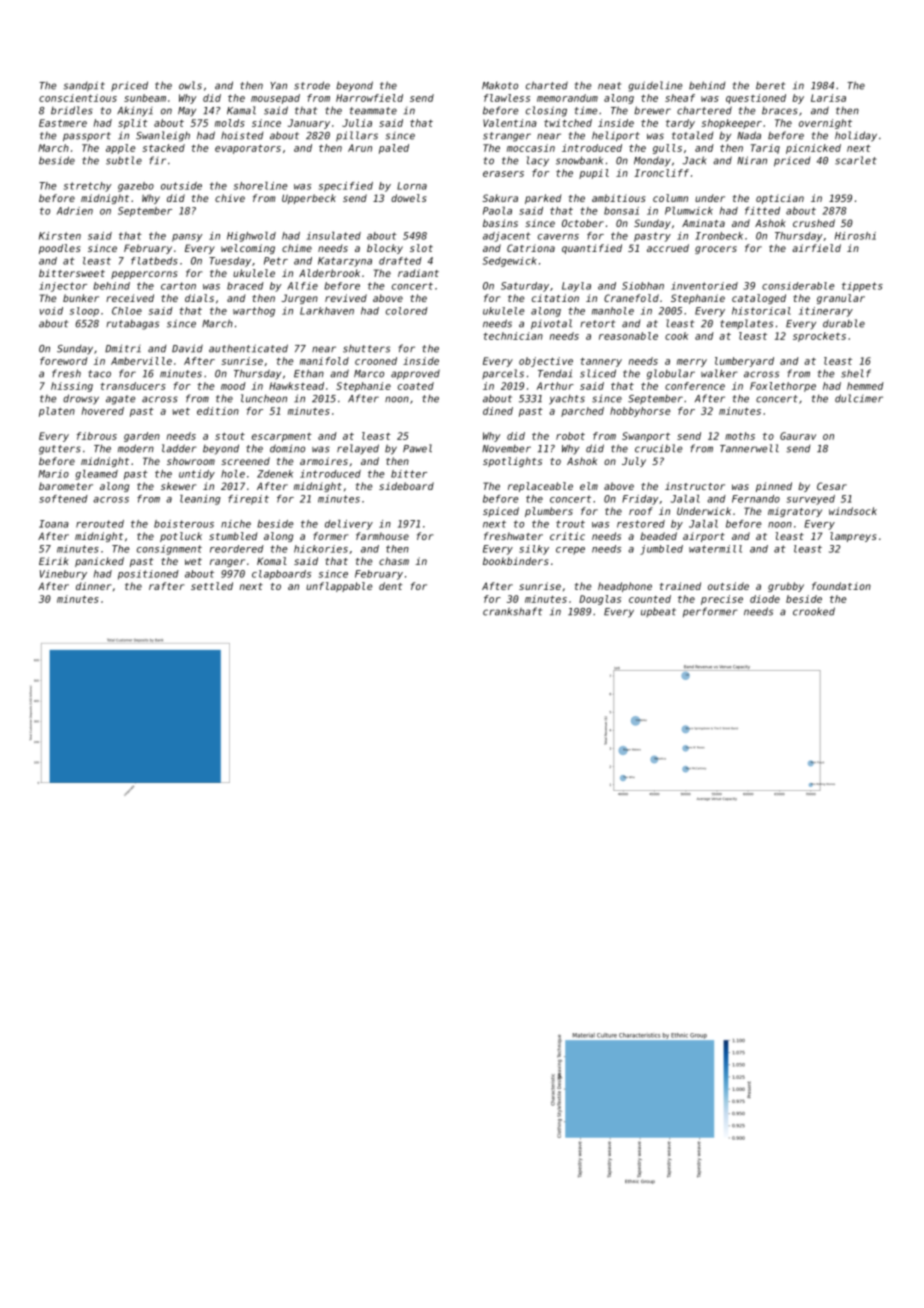 Image resolution: width=924 pixels, height=1308 pixels. What do you see at coordinates (828, 98) in the document?
I see `Larisa` at bounding box center [828, 98].
